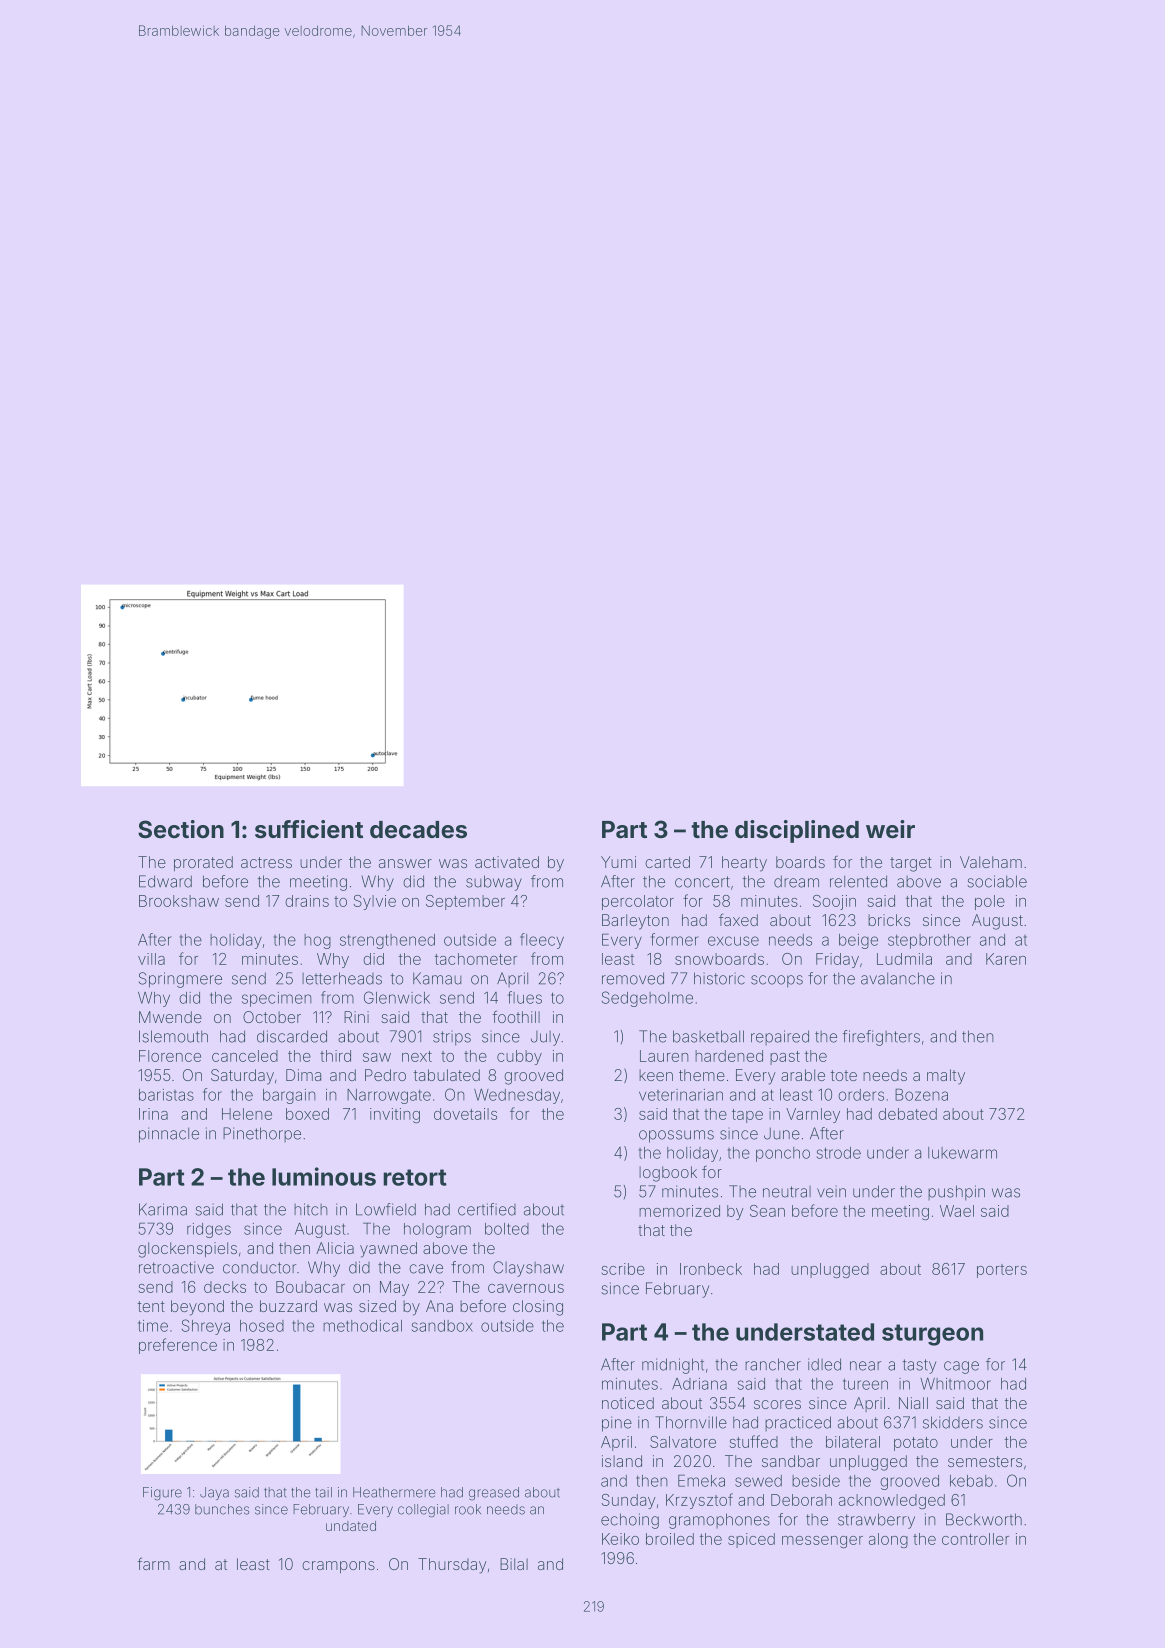 The width and height of the screenshot is (1165, 1648). I want to click on pinnacle, so click(169, 1135).
